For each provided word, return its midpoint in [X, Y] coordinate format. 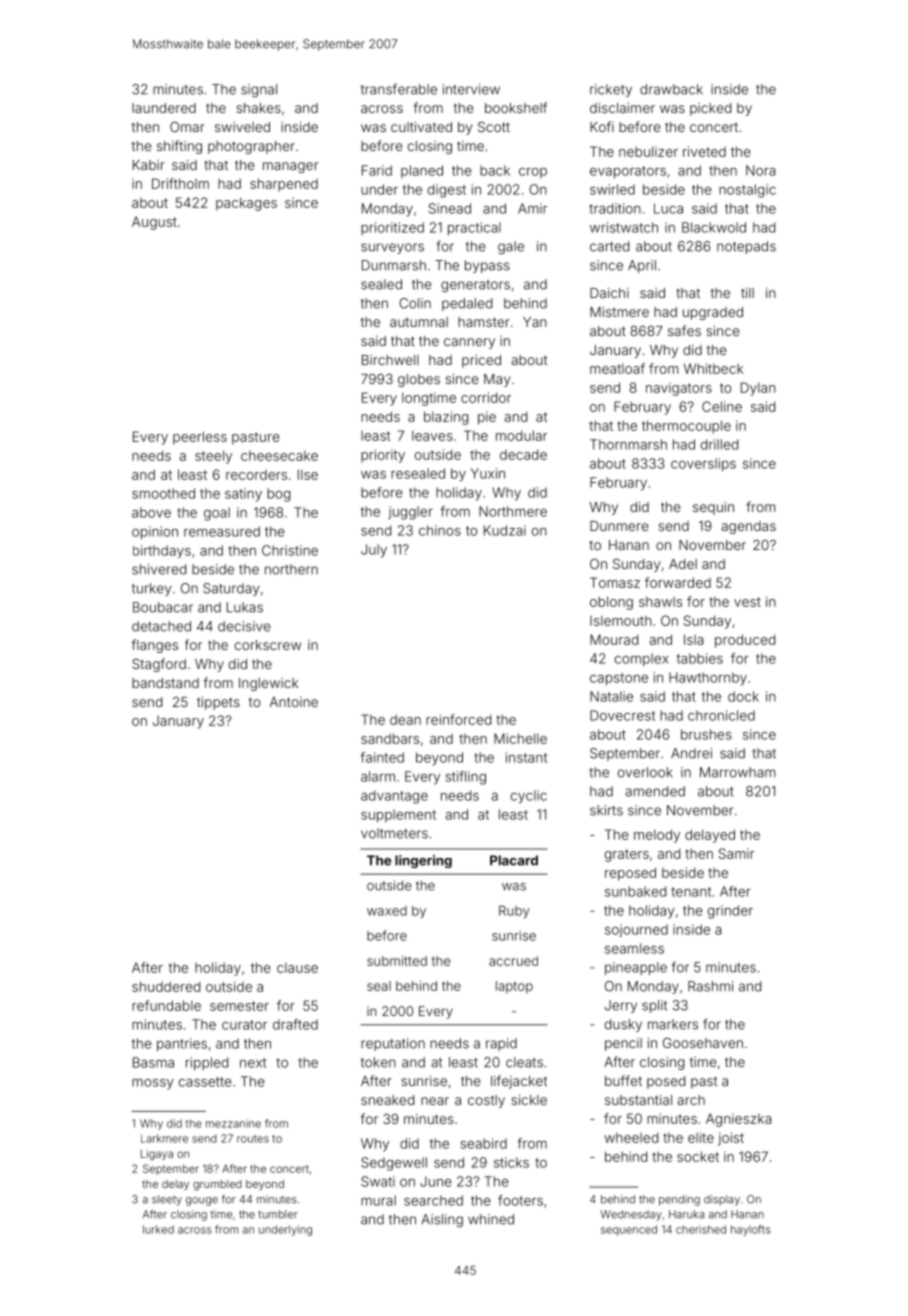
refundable [166, 1005]
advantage [394, 797]
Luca [668, 208]
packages [246, 204]
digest [447, 191]
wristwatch [624, 227]
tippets [218, 703]
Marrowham [737, 772]
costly [486, 1101]
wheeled [631, 1137]
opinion [155, 533]
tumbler [278, 1214]
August [154, 223]
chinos [440, 530]
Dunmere [619, 526]
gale [511, 247]
